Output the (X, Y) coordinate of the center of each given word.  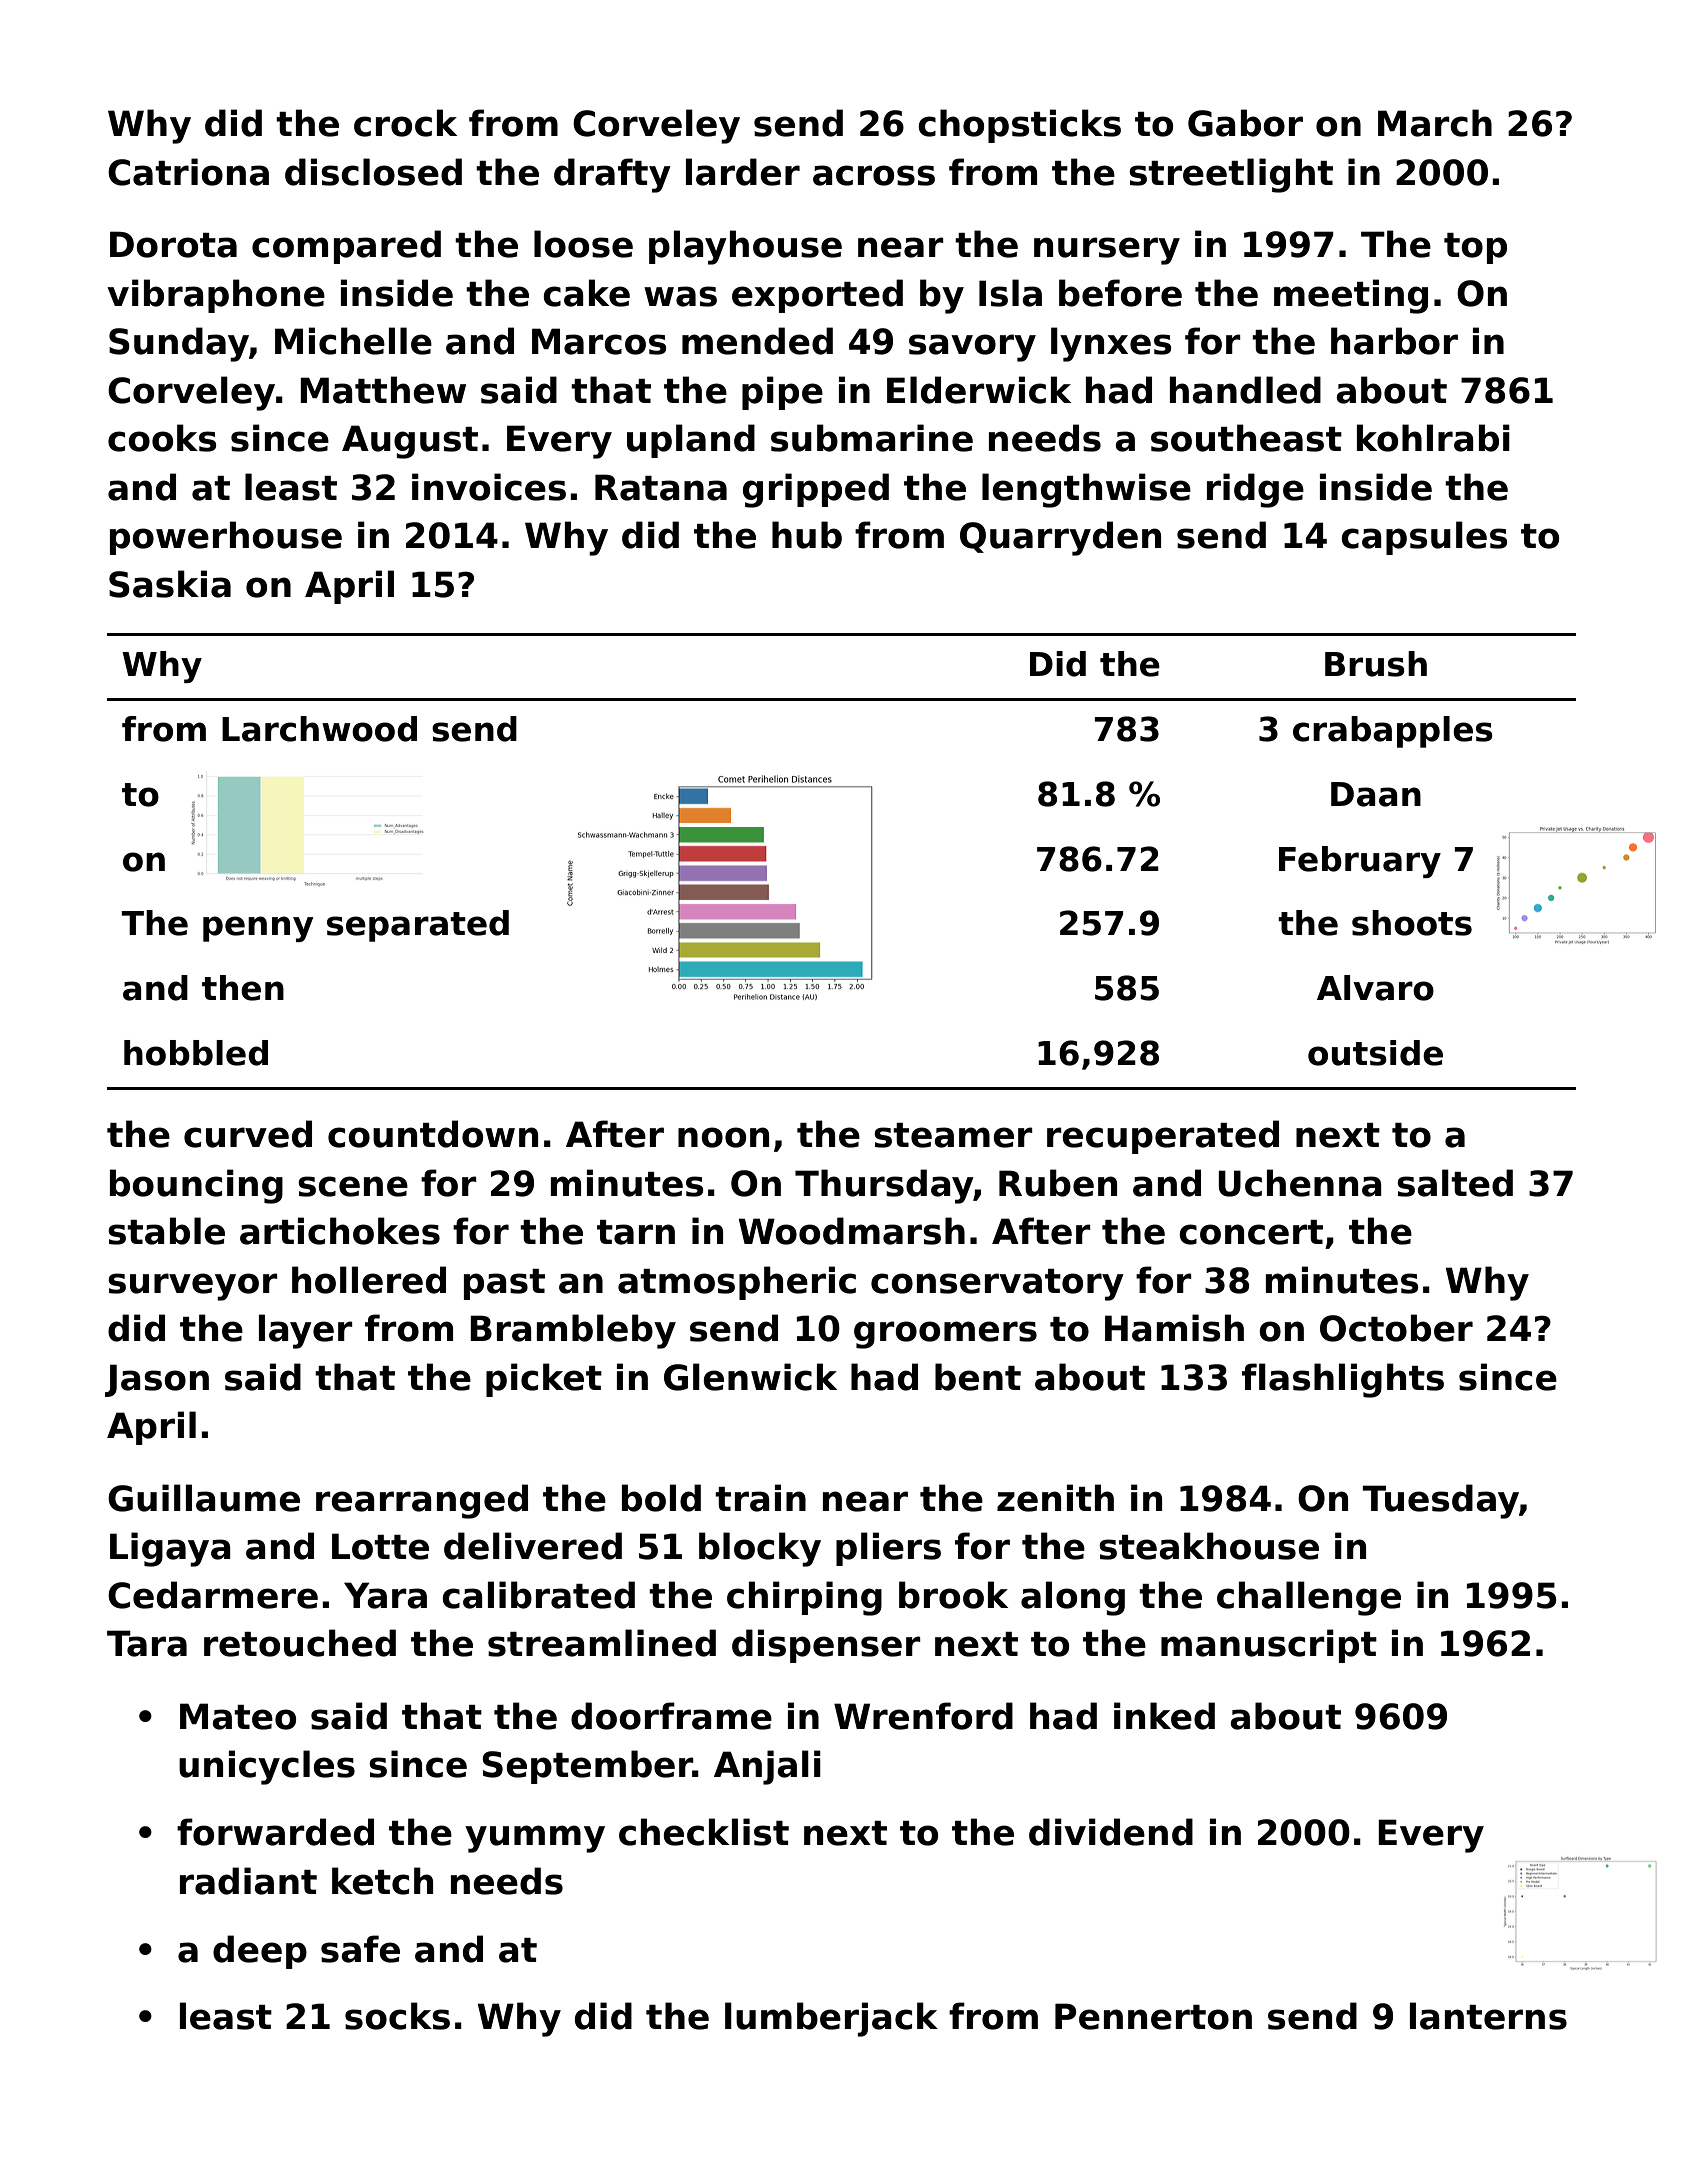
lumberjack (831, 2019)
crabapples (1393, 732)
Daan (1376, 794)
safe (360, 1949)
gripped (816, 490)
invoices (489, 487)
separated (418, 926)
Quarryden (1060, 538)
